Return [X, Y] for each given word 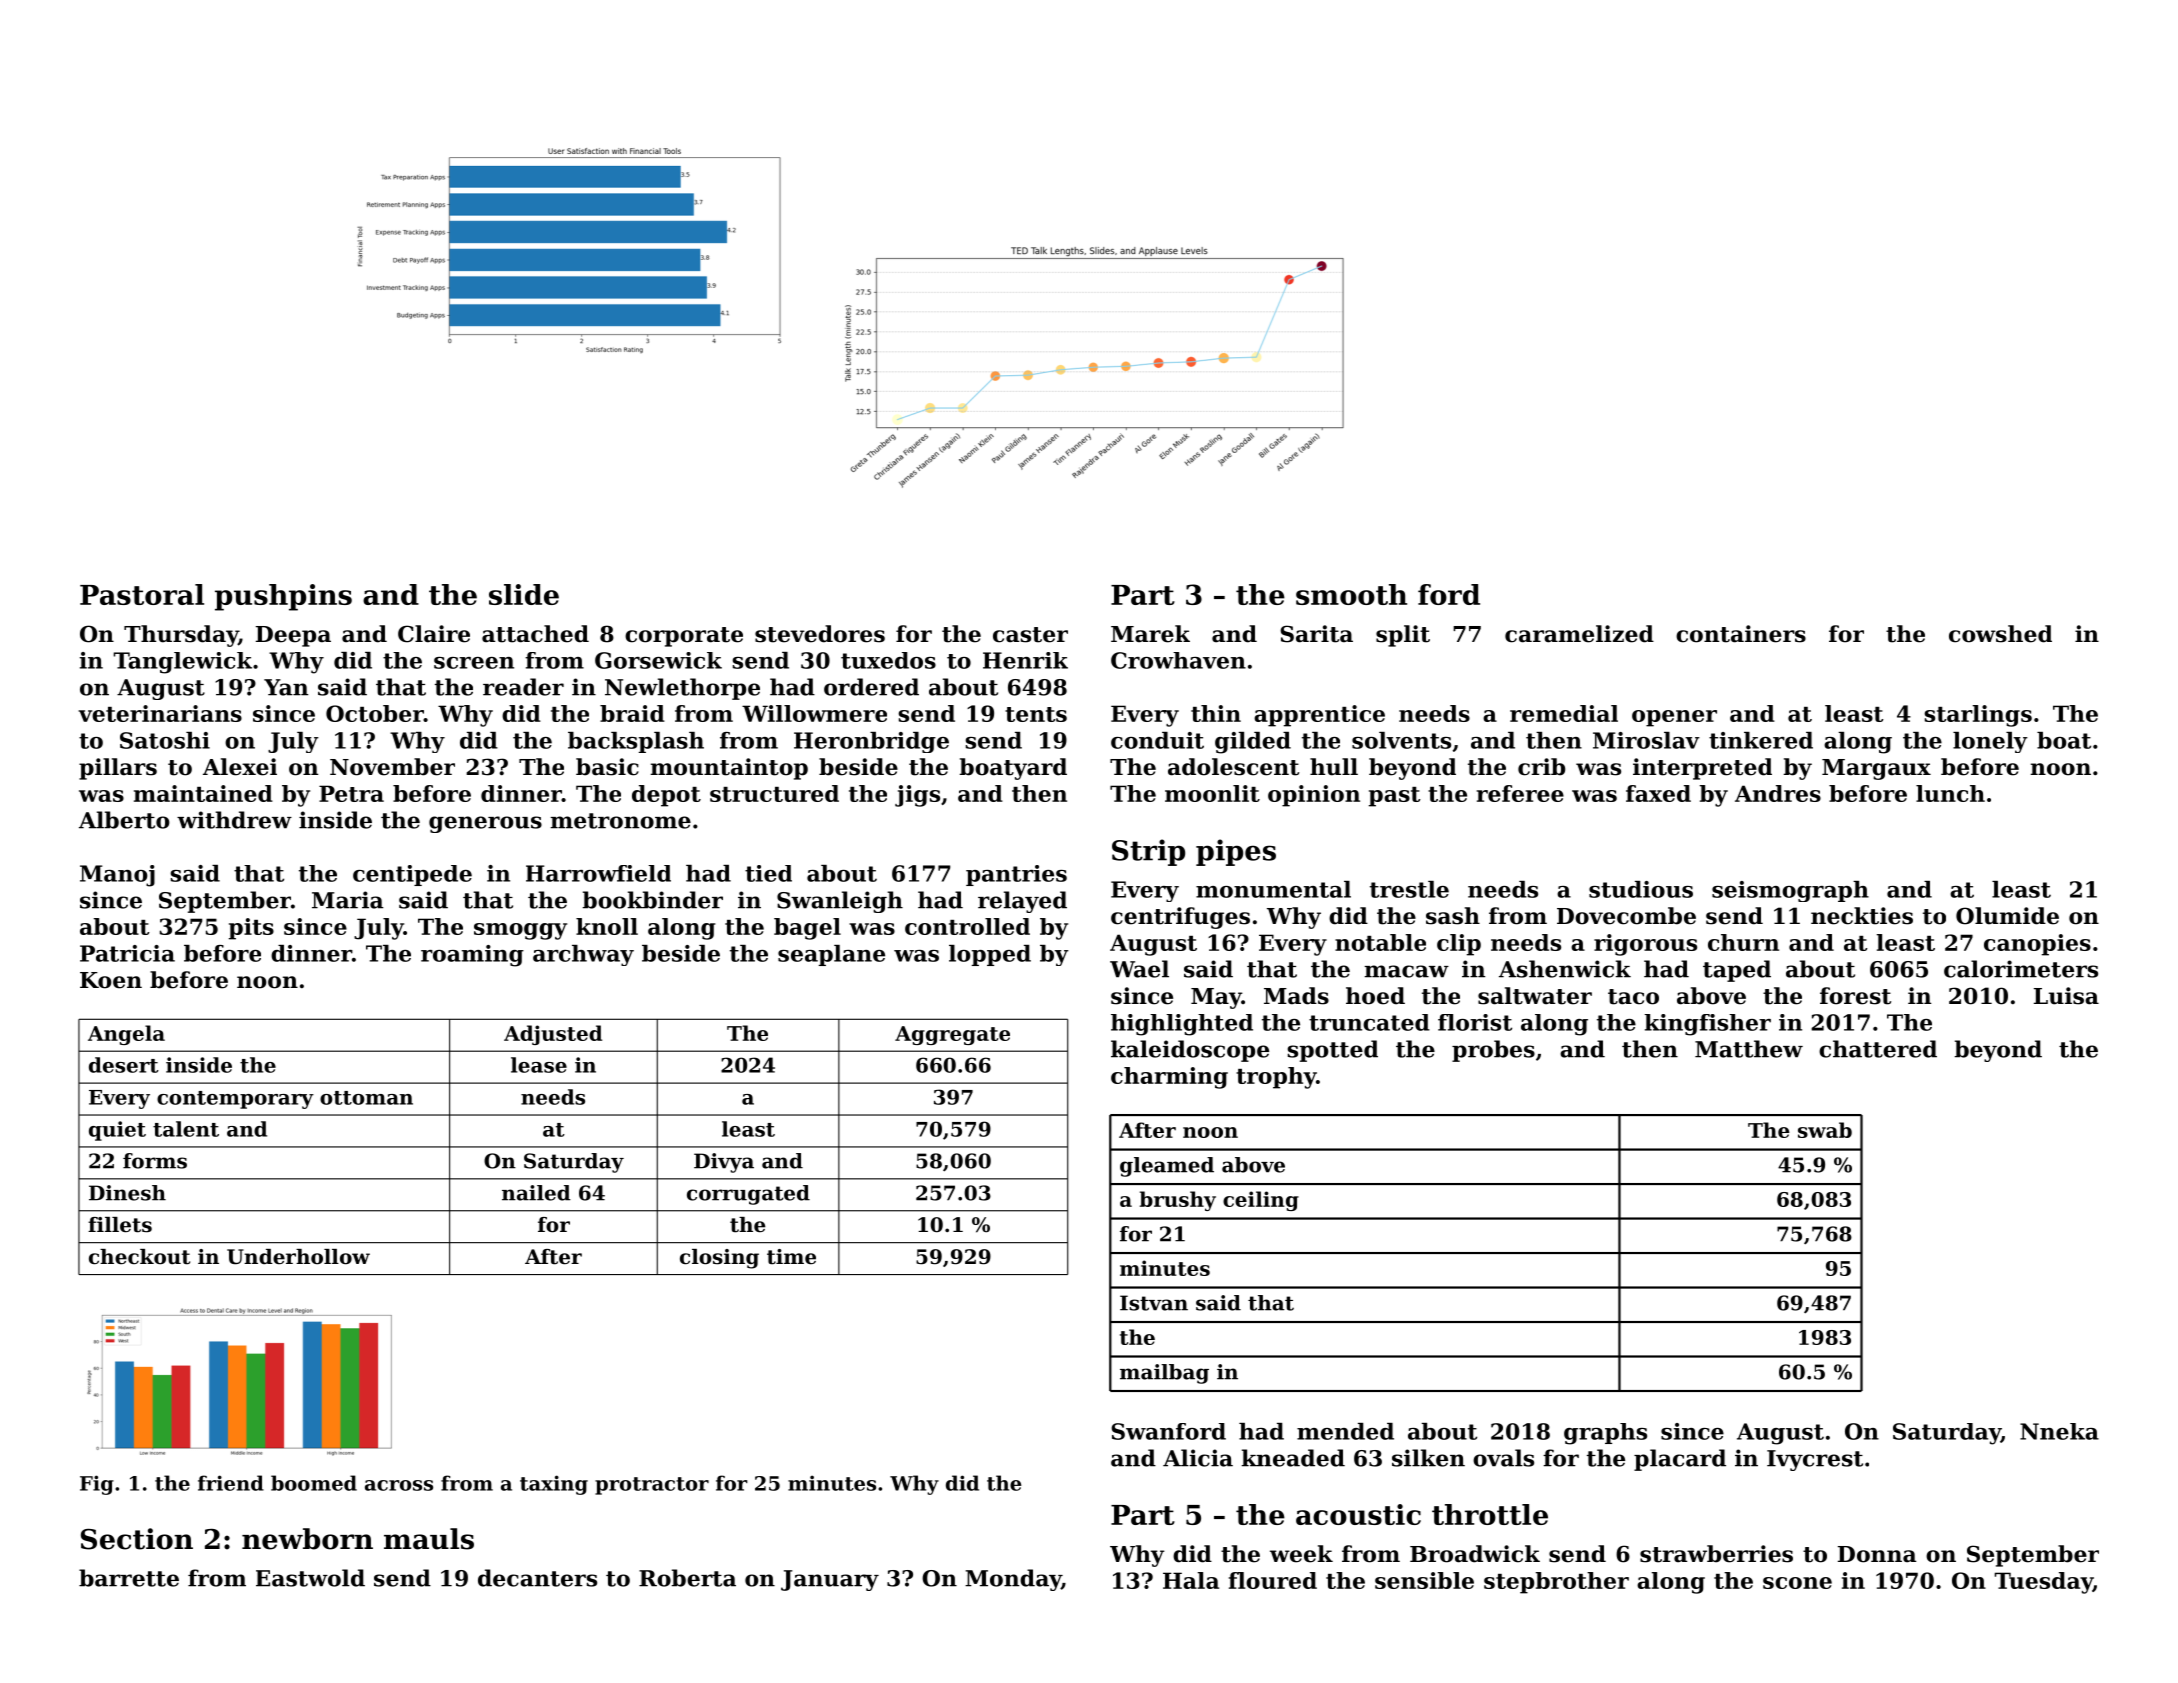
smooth [1351, 594]
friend [231, 1483]
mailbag [1164, 1374]
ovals [1503, 1458]
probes [1493, 1051]
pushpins [283, 597]
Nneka [2059, 1431]
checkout [139, 1257]
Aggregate [952, 1035]
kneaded [1293, 1458]
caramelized [1579, 634]
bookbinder [652, 900]
